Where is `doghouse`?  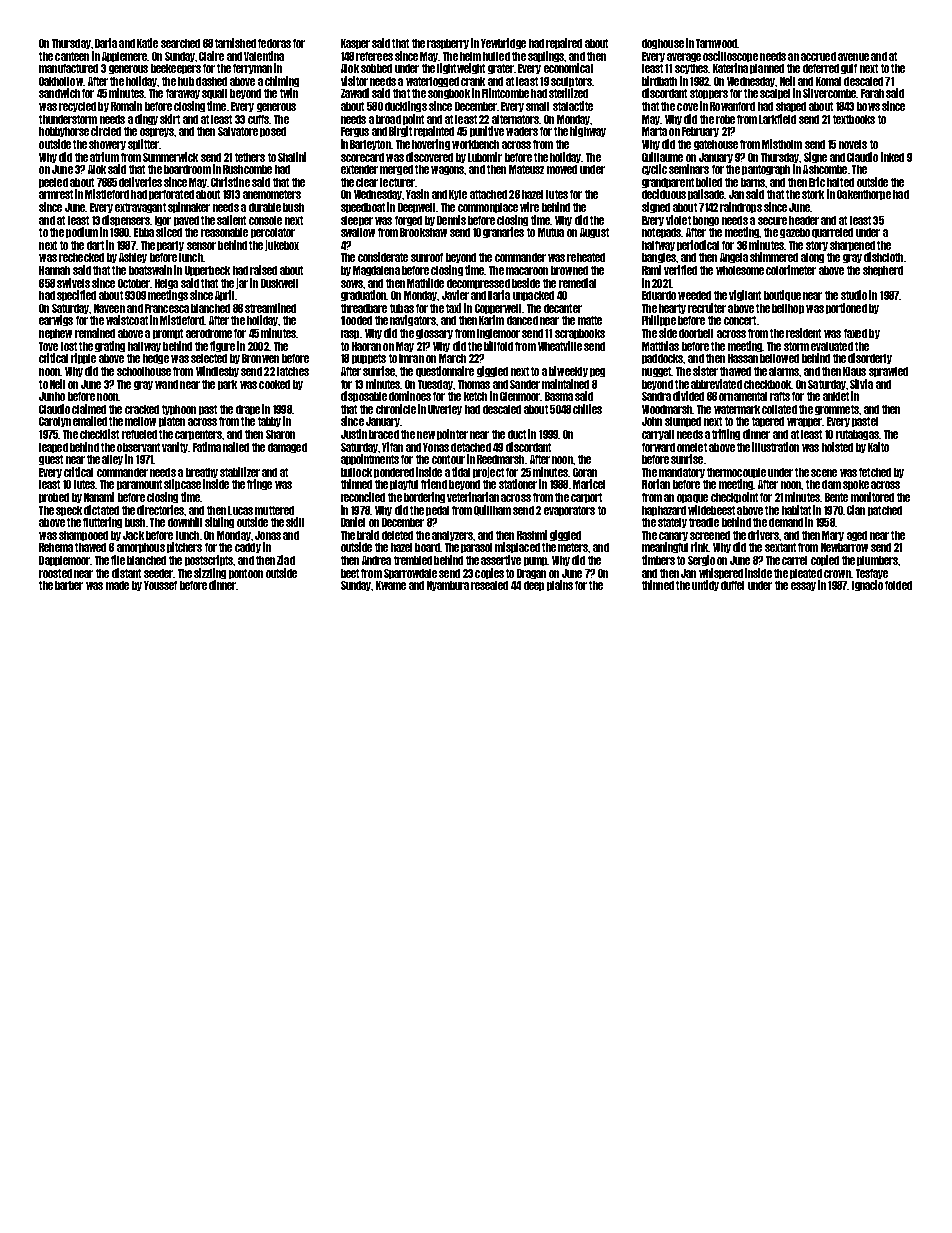
doghouse is located at coordinates (663, 44).
